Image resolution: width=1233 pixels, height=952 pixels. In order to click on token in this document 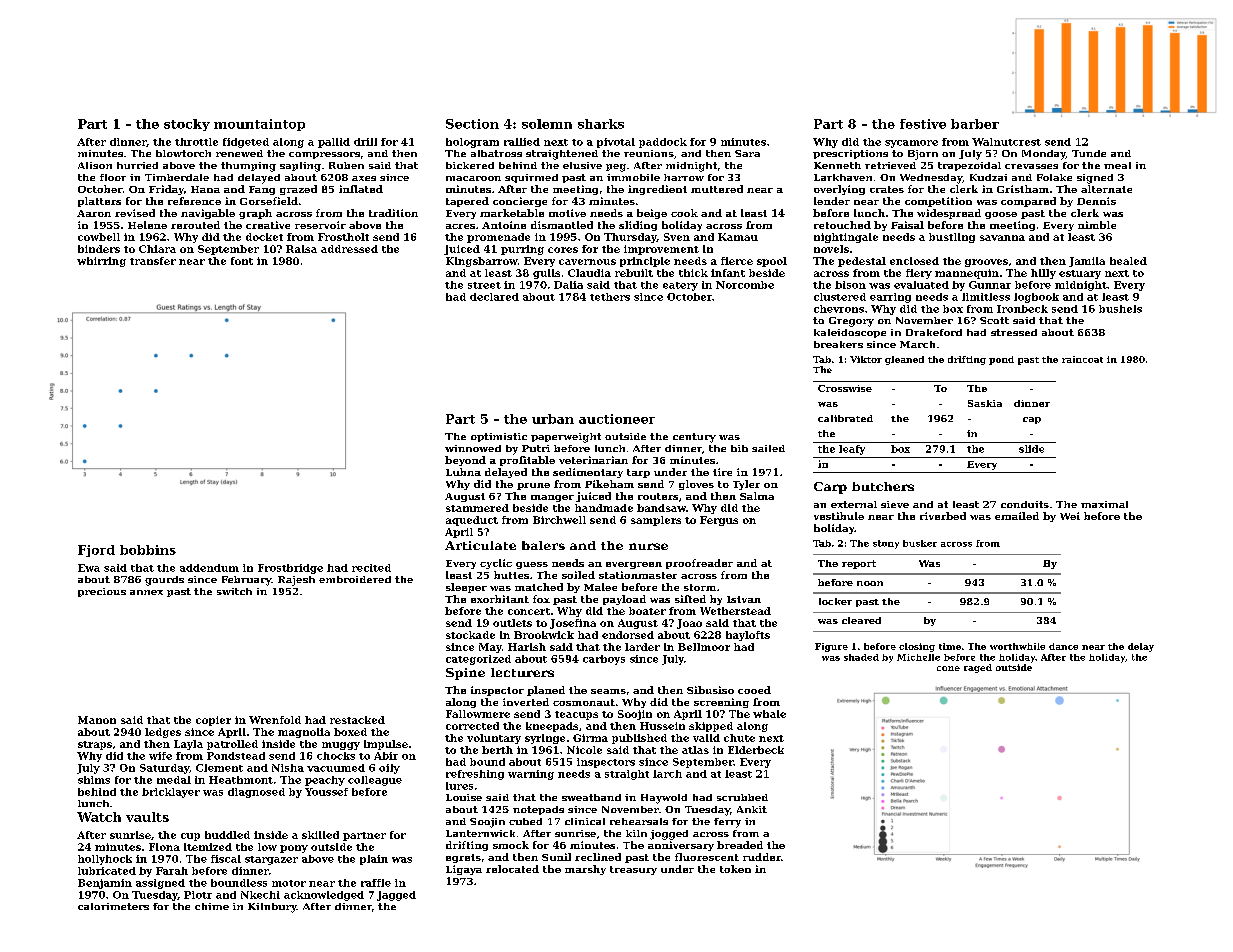, I will do `click(735, 869)`.
